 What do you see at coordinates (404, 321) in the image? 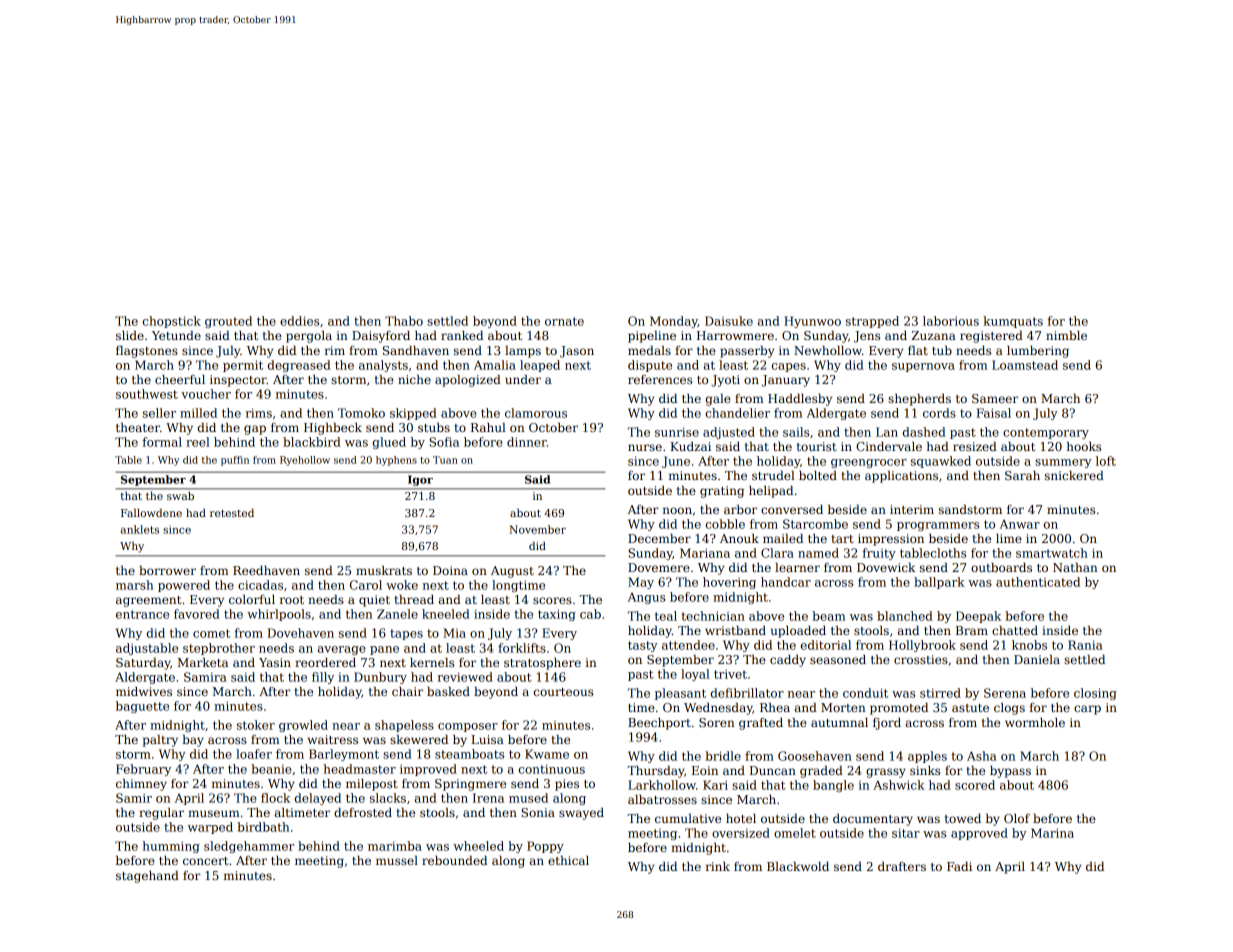
I see `Thabo` at bounding box center [404, 321].
